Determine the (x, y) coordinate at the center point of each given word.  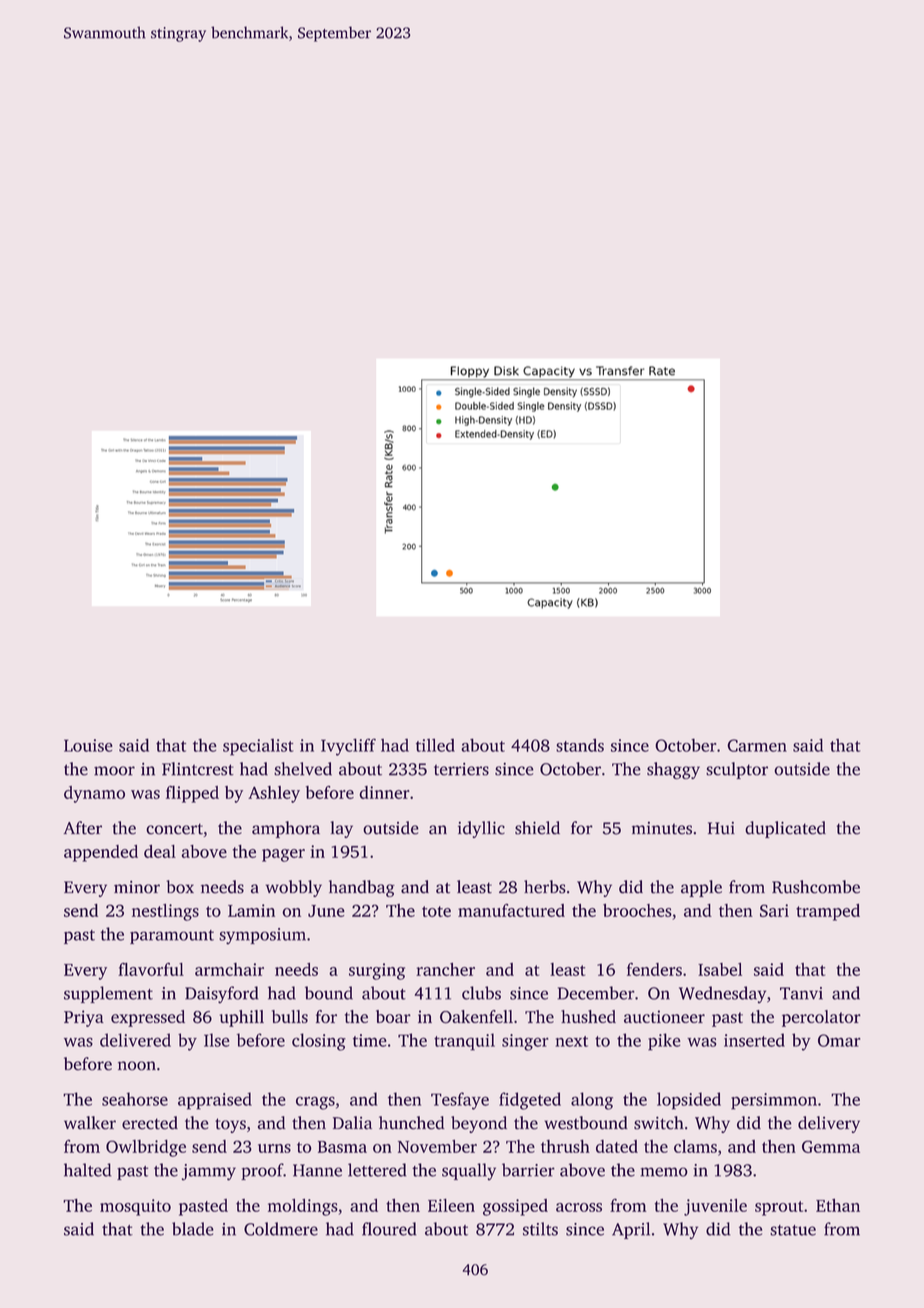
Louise (88, 745)
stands (580, 745)
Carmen (757, 745)
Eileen (451, 1205)
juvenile (715, 1207)
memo (664, 1172)
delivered (135, 1040)
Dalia (352, 1123)
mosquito (135, 1207)
